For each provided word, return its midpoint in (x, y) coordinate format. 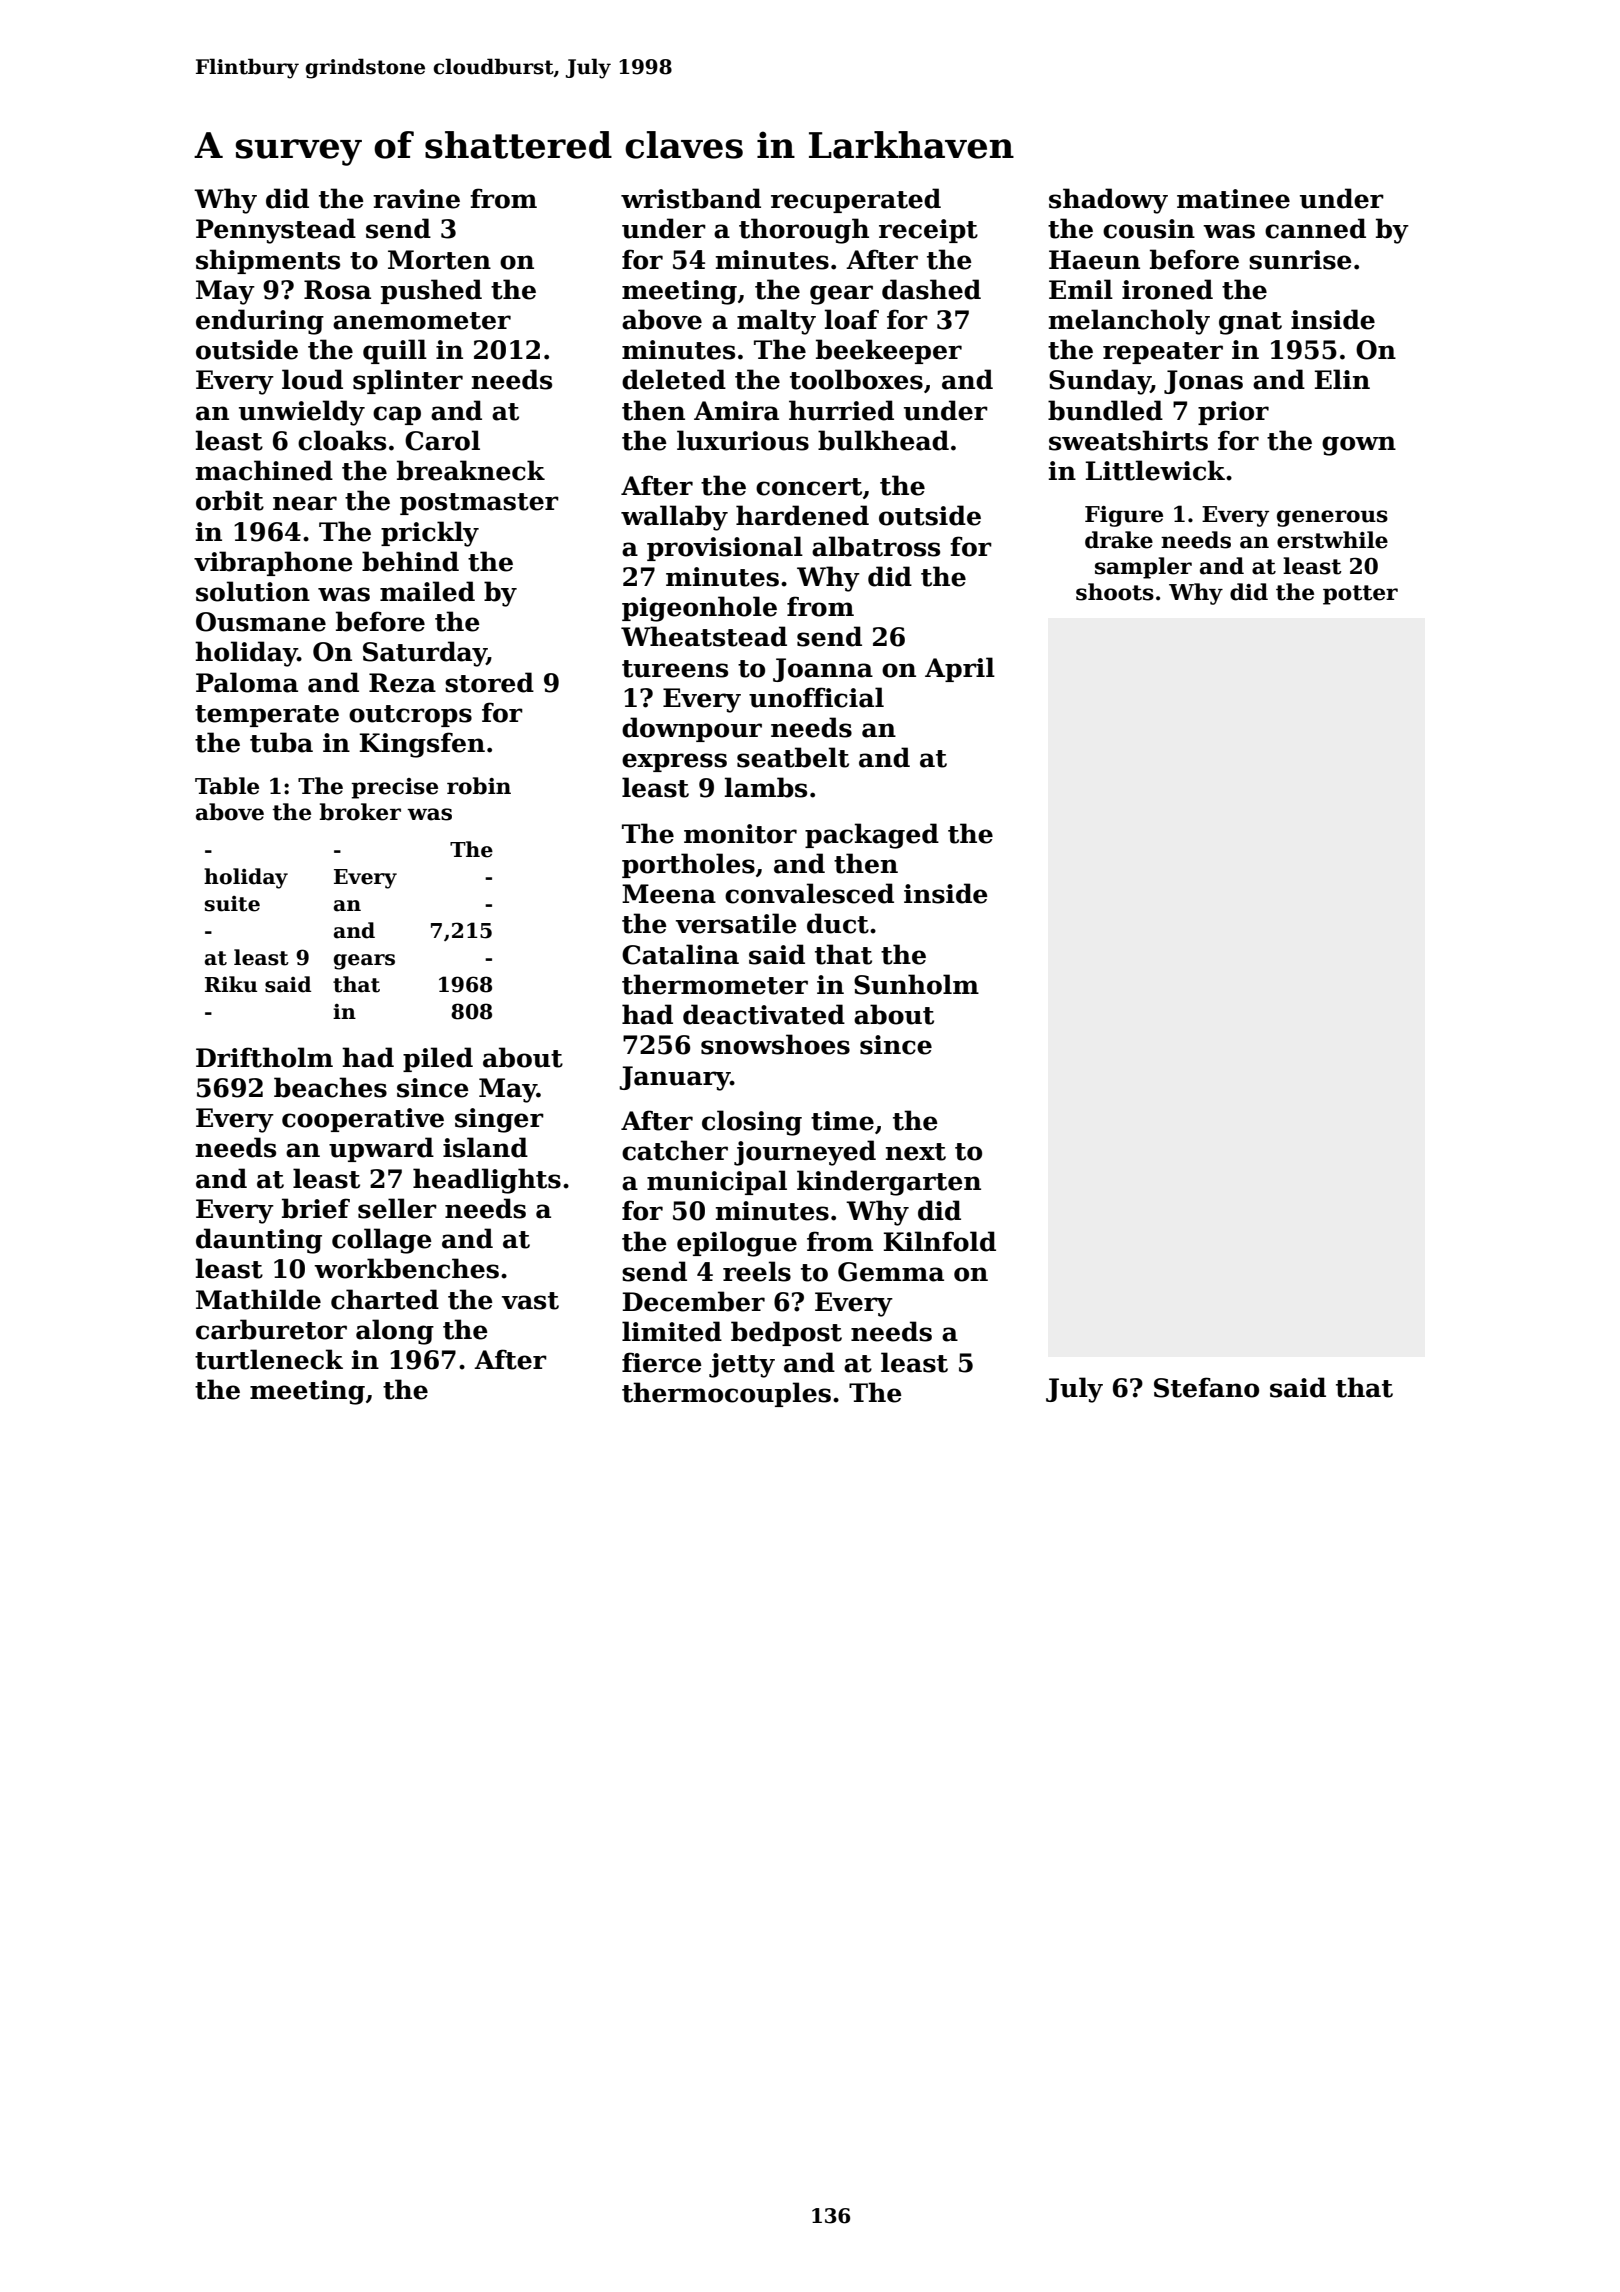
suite (232, 904)
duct (838, 923)
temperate (267, 716)
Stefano (1206, 1387)
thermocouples (726, 1394)
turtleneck (269, 1359)
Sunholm (916, 984)
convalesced (809, 893)
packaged (872, 836)
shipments (268, 261)
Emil (1081, 289)
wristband (691, 198)
